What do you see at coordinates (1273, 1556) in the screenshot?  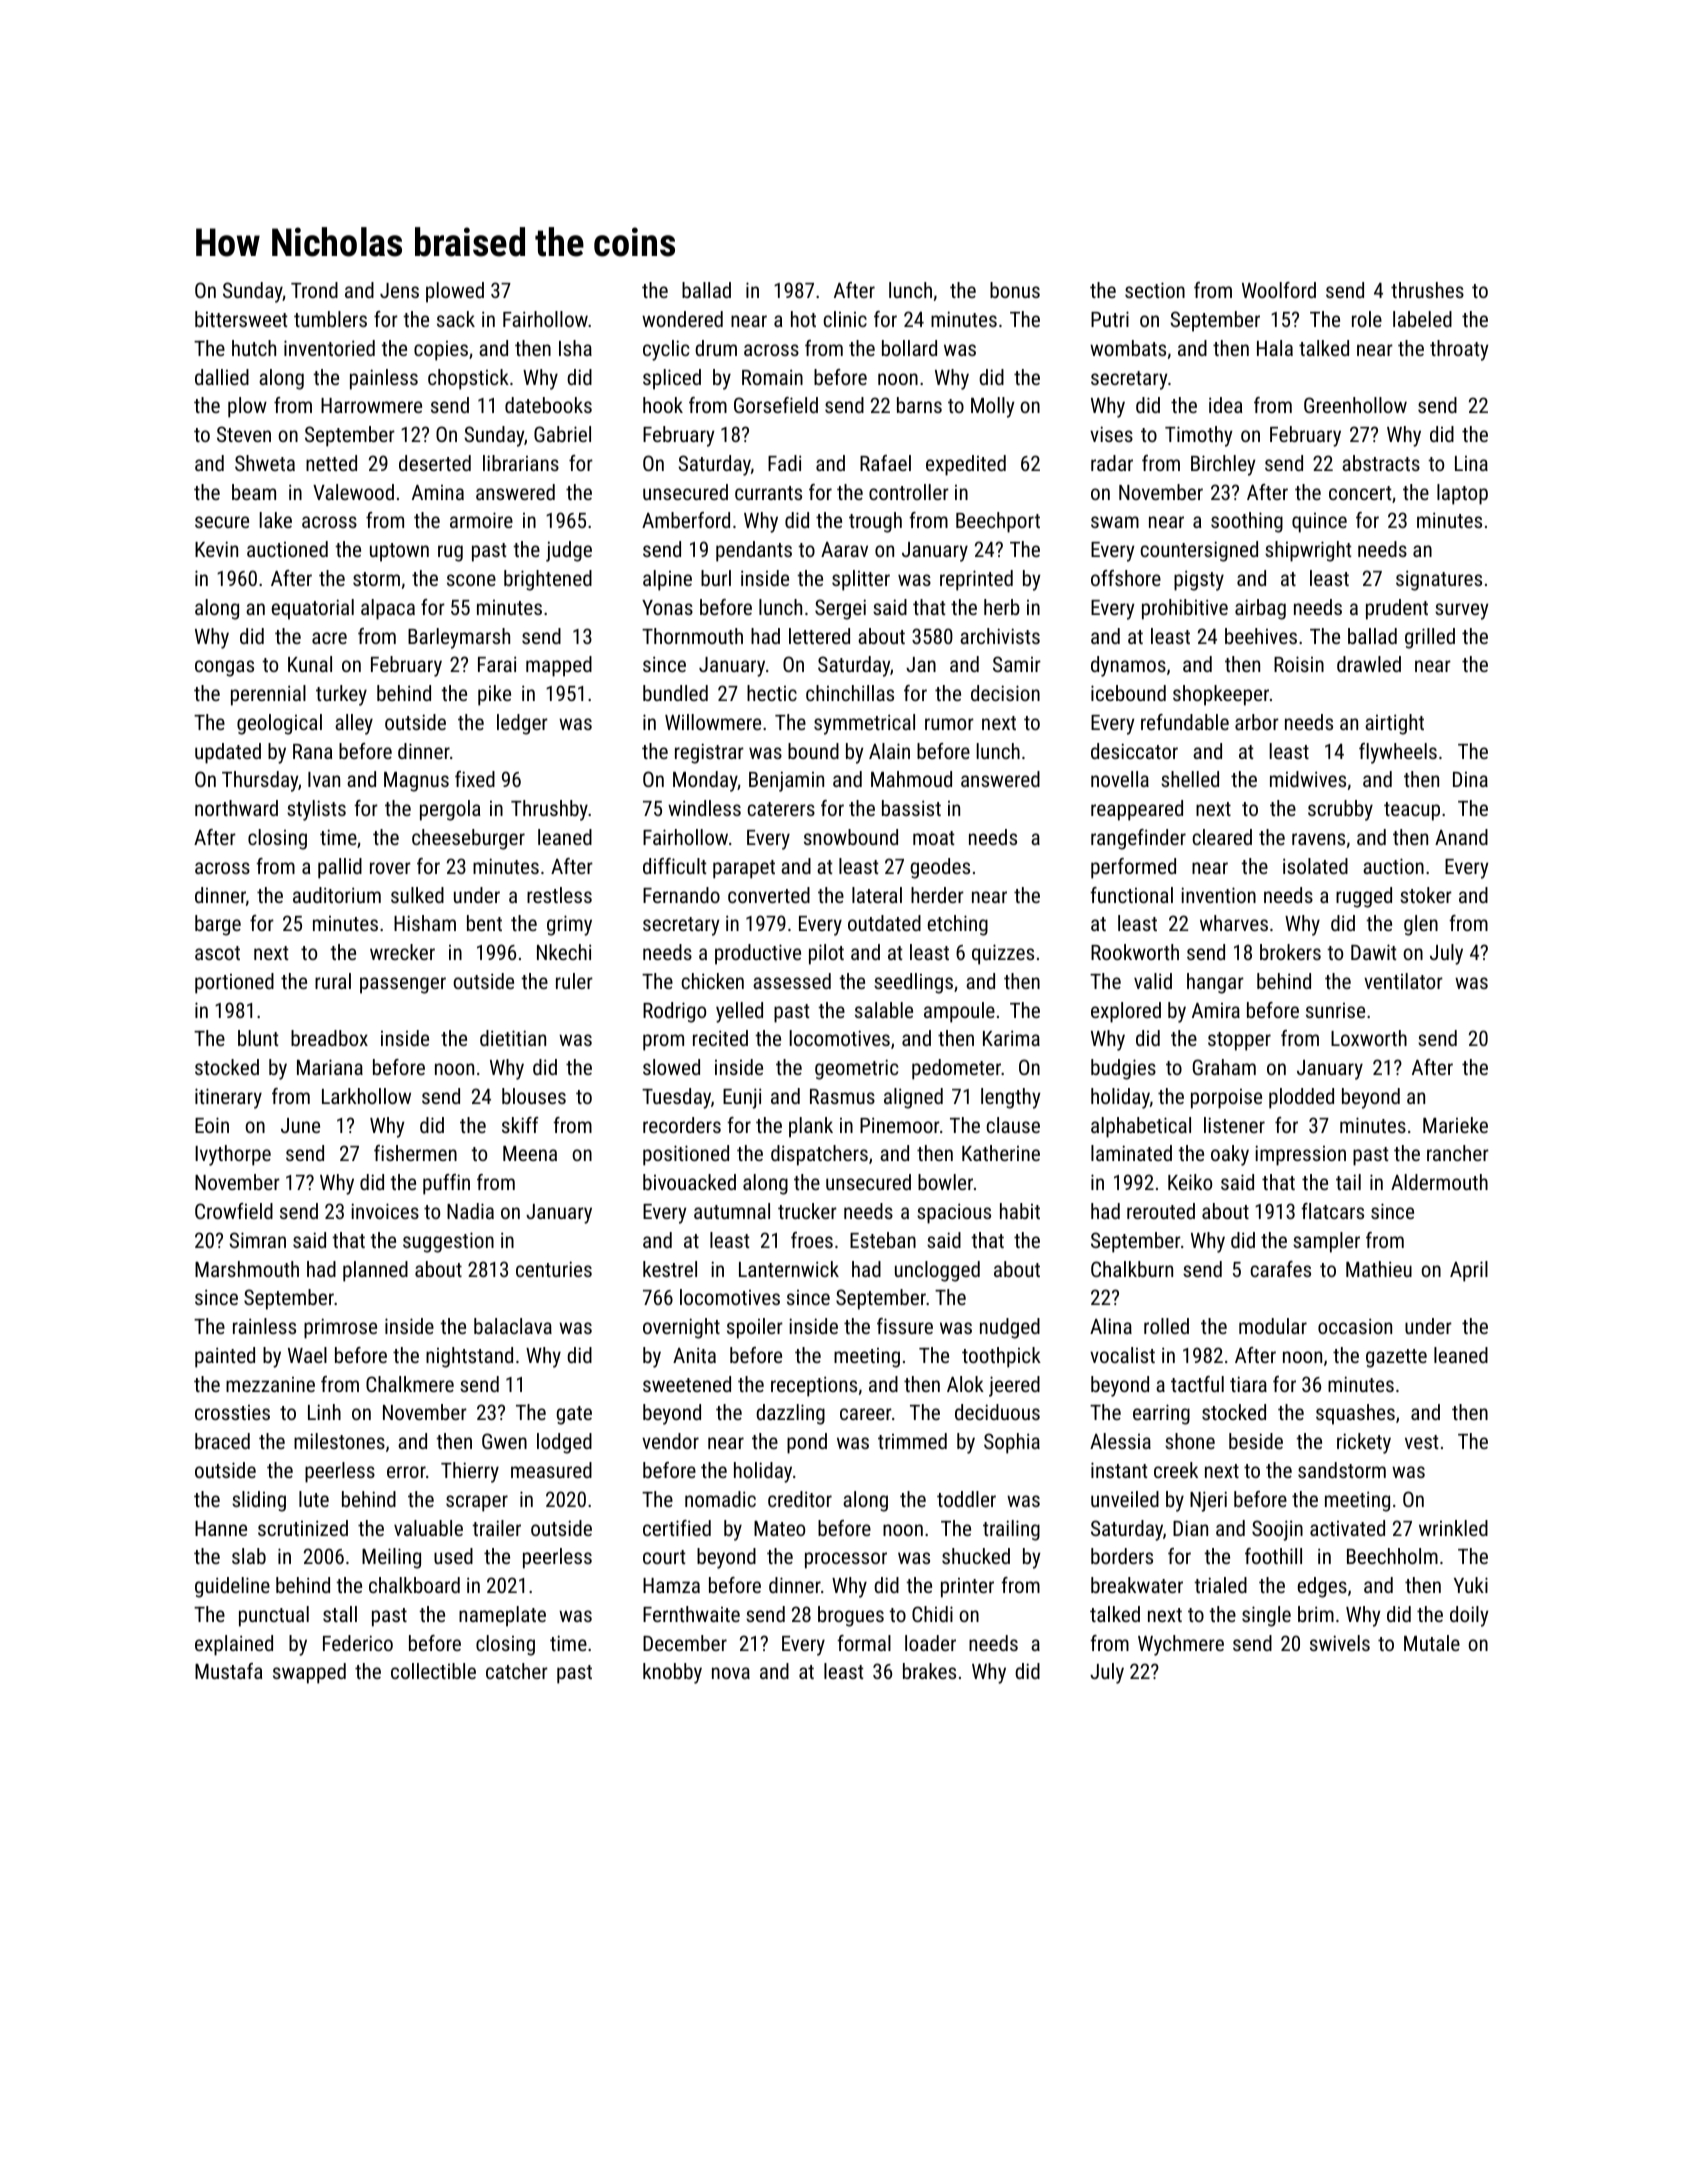 I see `foothill` at bounding box center [1273, 1556].
